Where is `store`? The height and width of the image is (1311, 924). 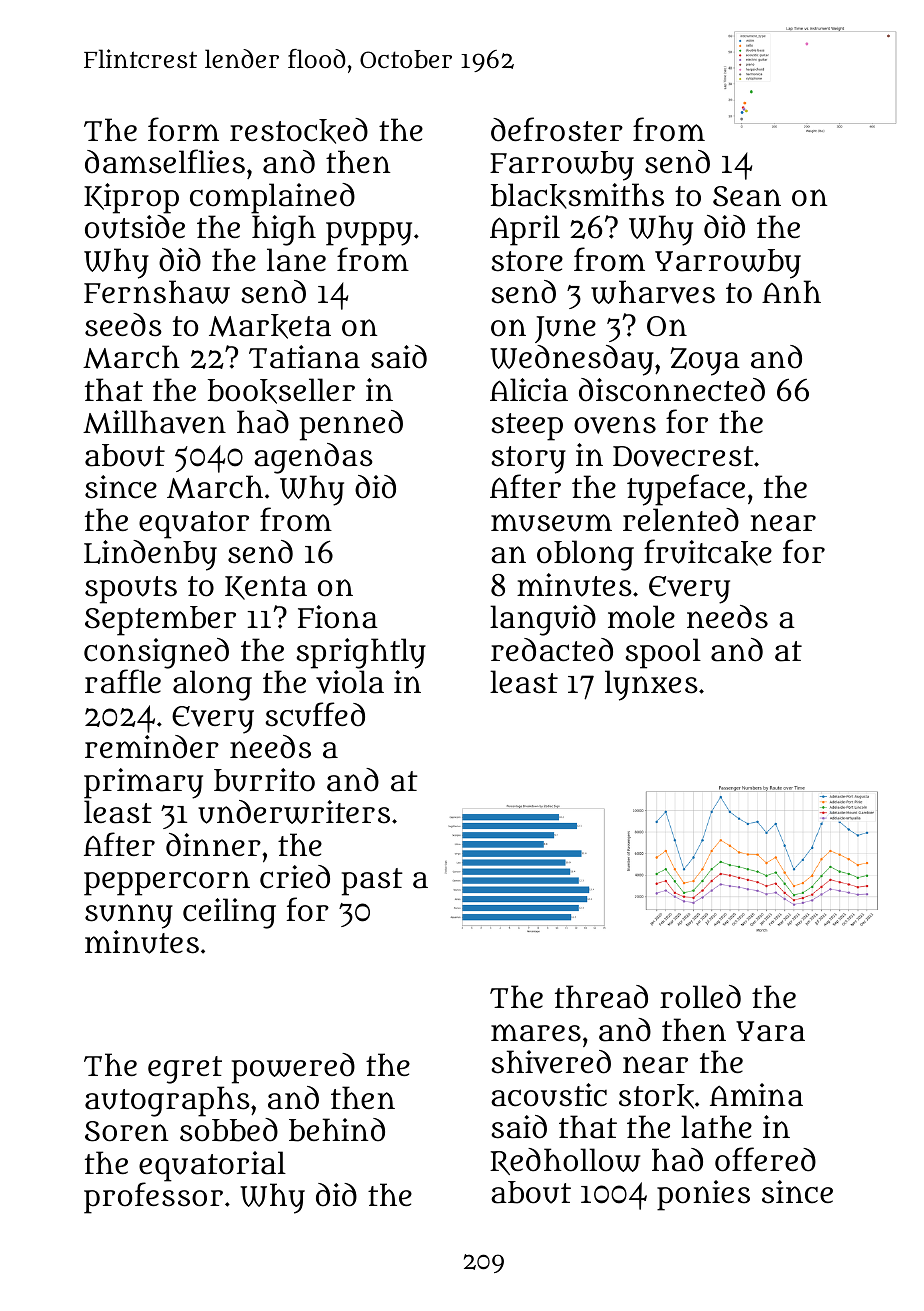
store is located at coordinates (527, 261).
